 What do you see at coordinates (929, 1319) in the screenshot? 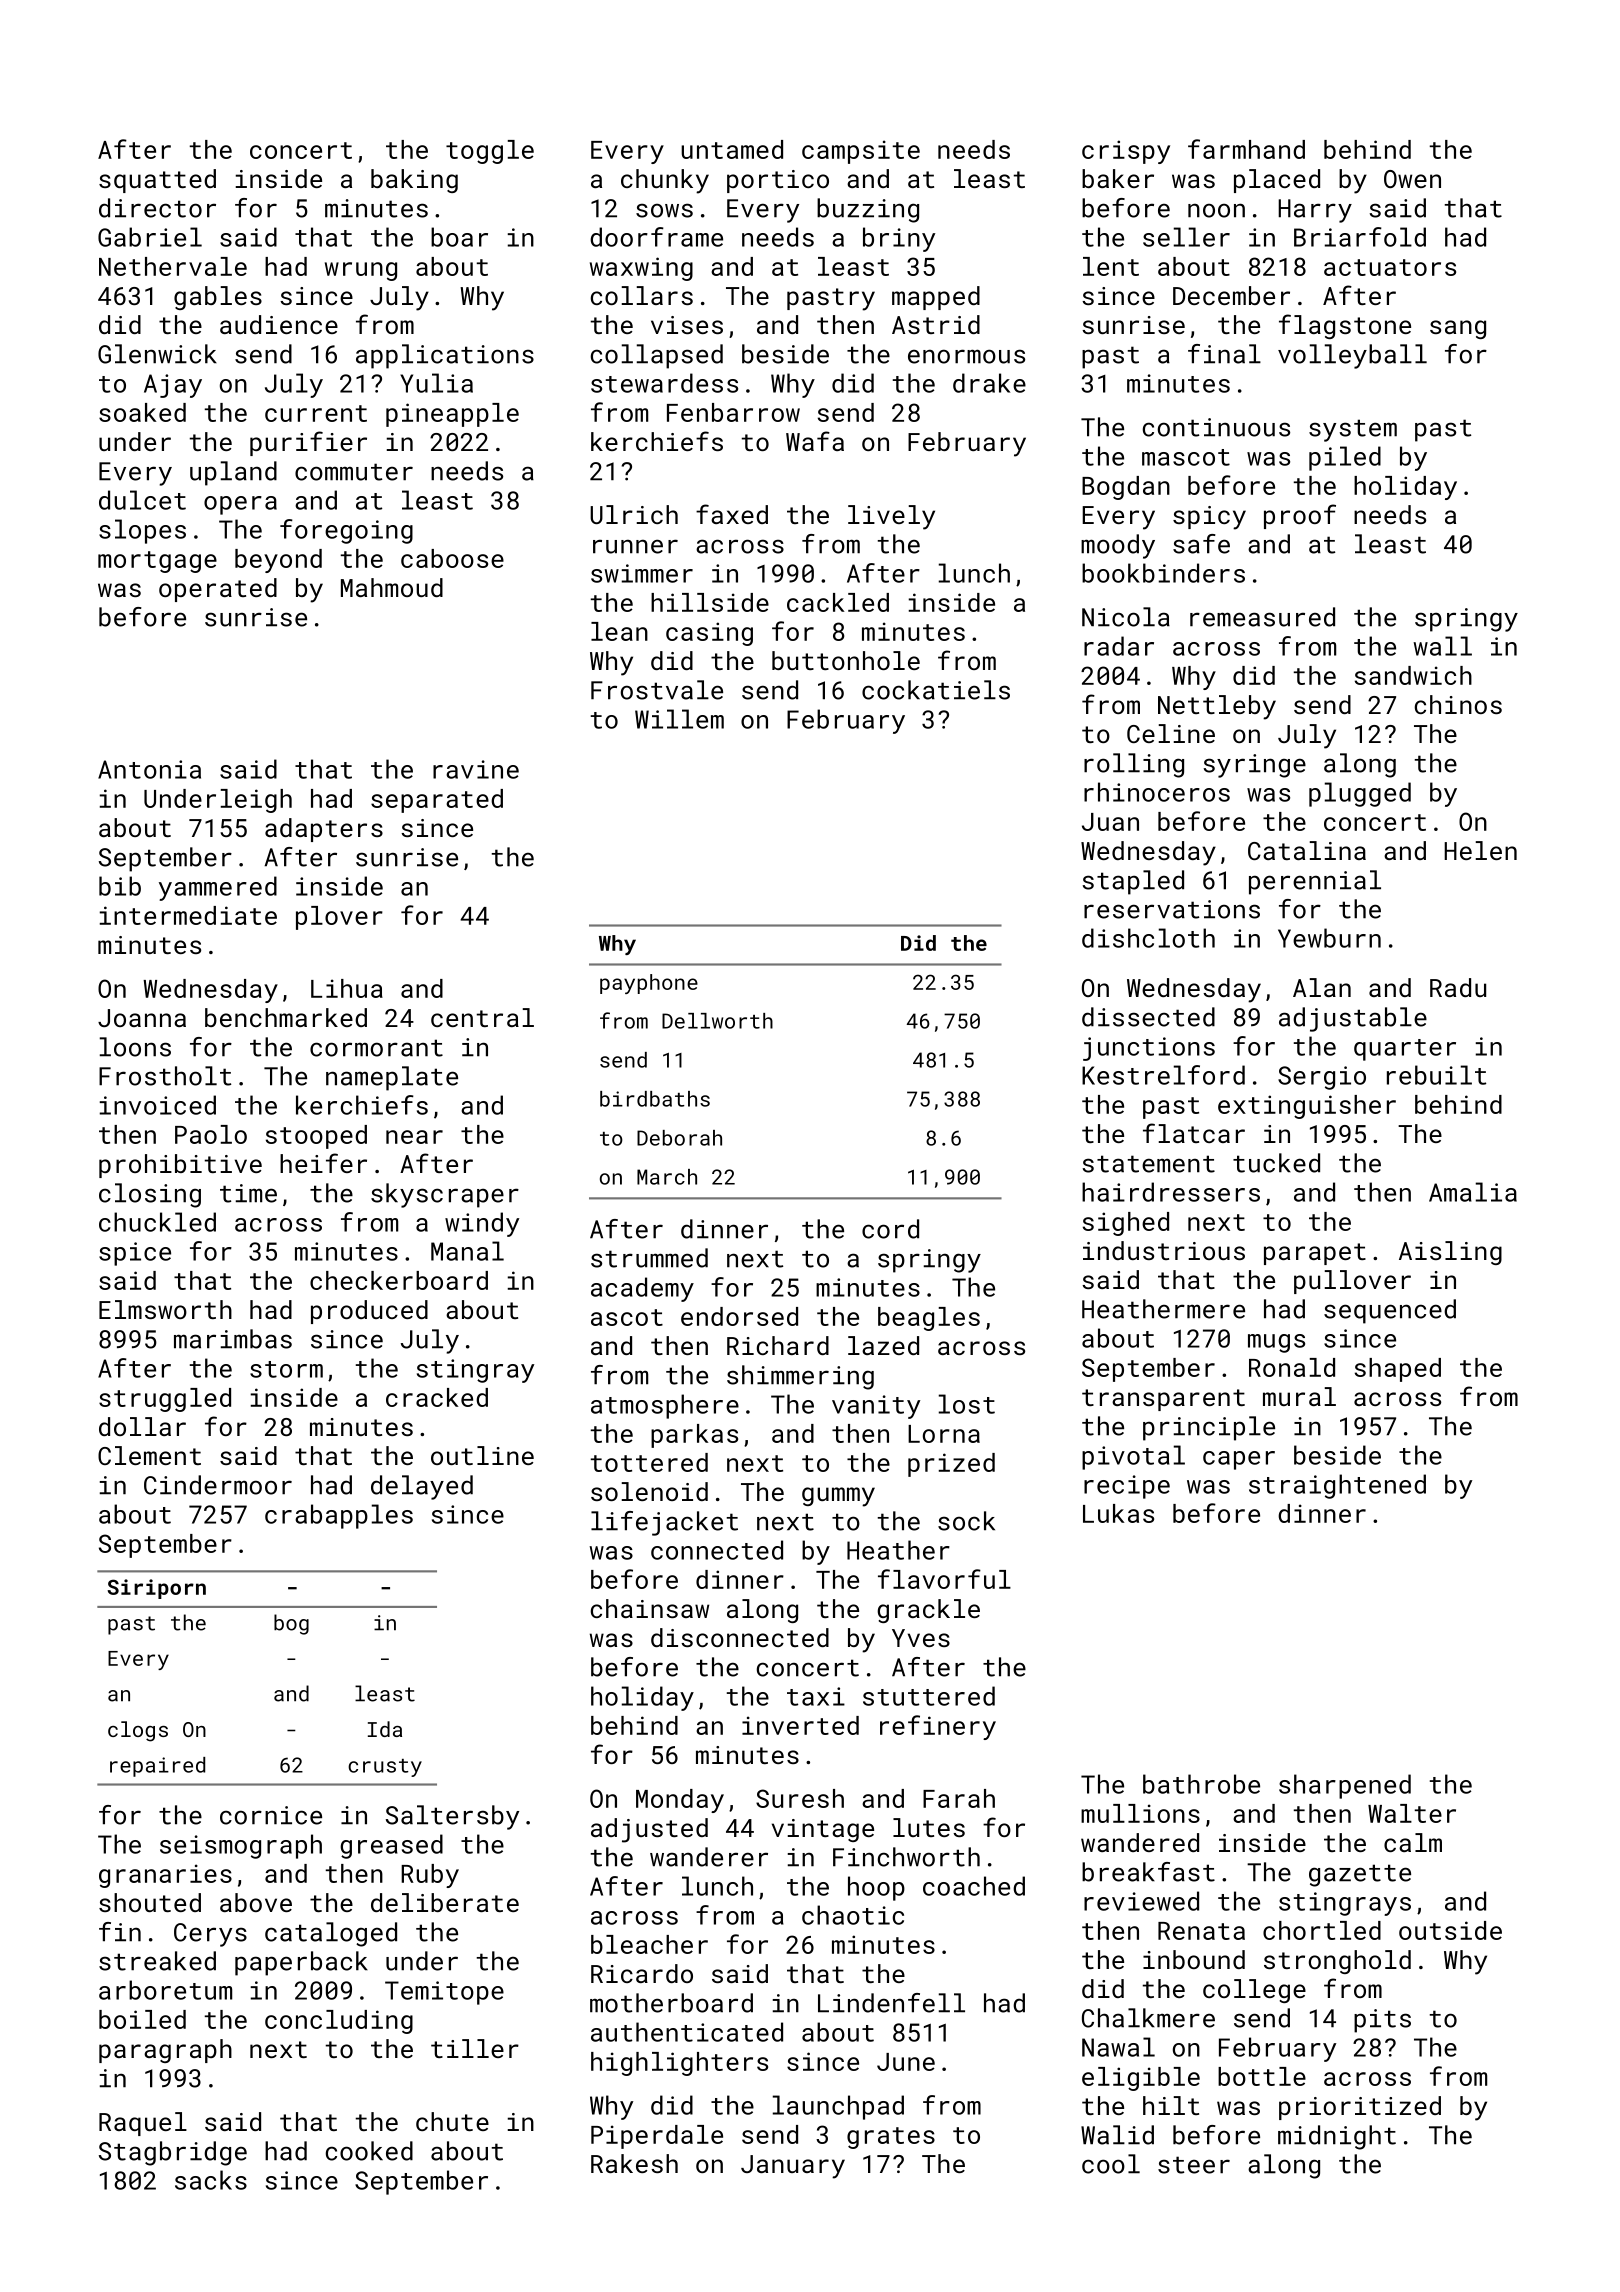
I see `beagles` at bounding box center [929, 1319].
